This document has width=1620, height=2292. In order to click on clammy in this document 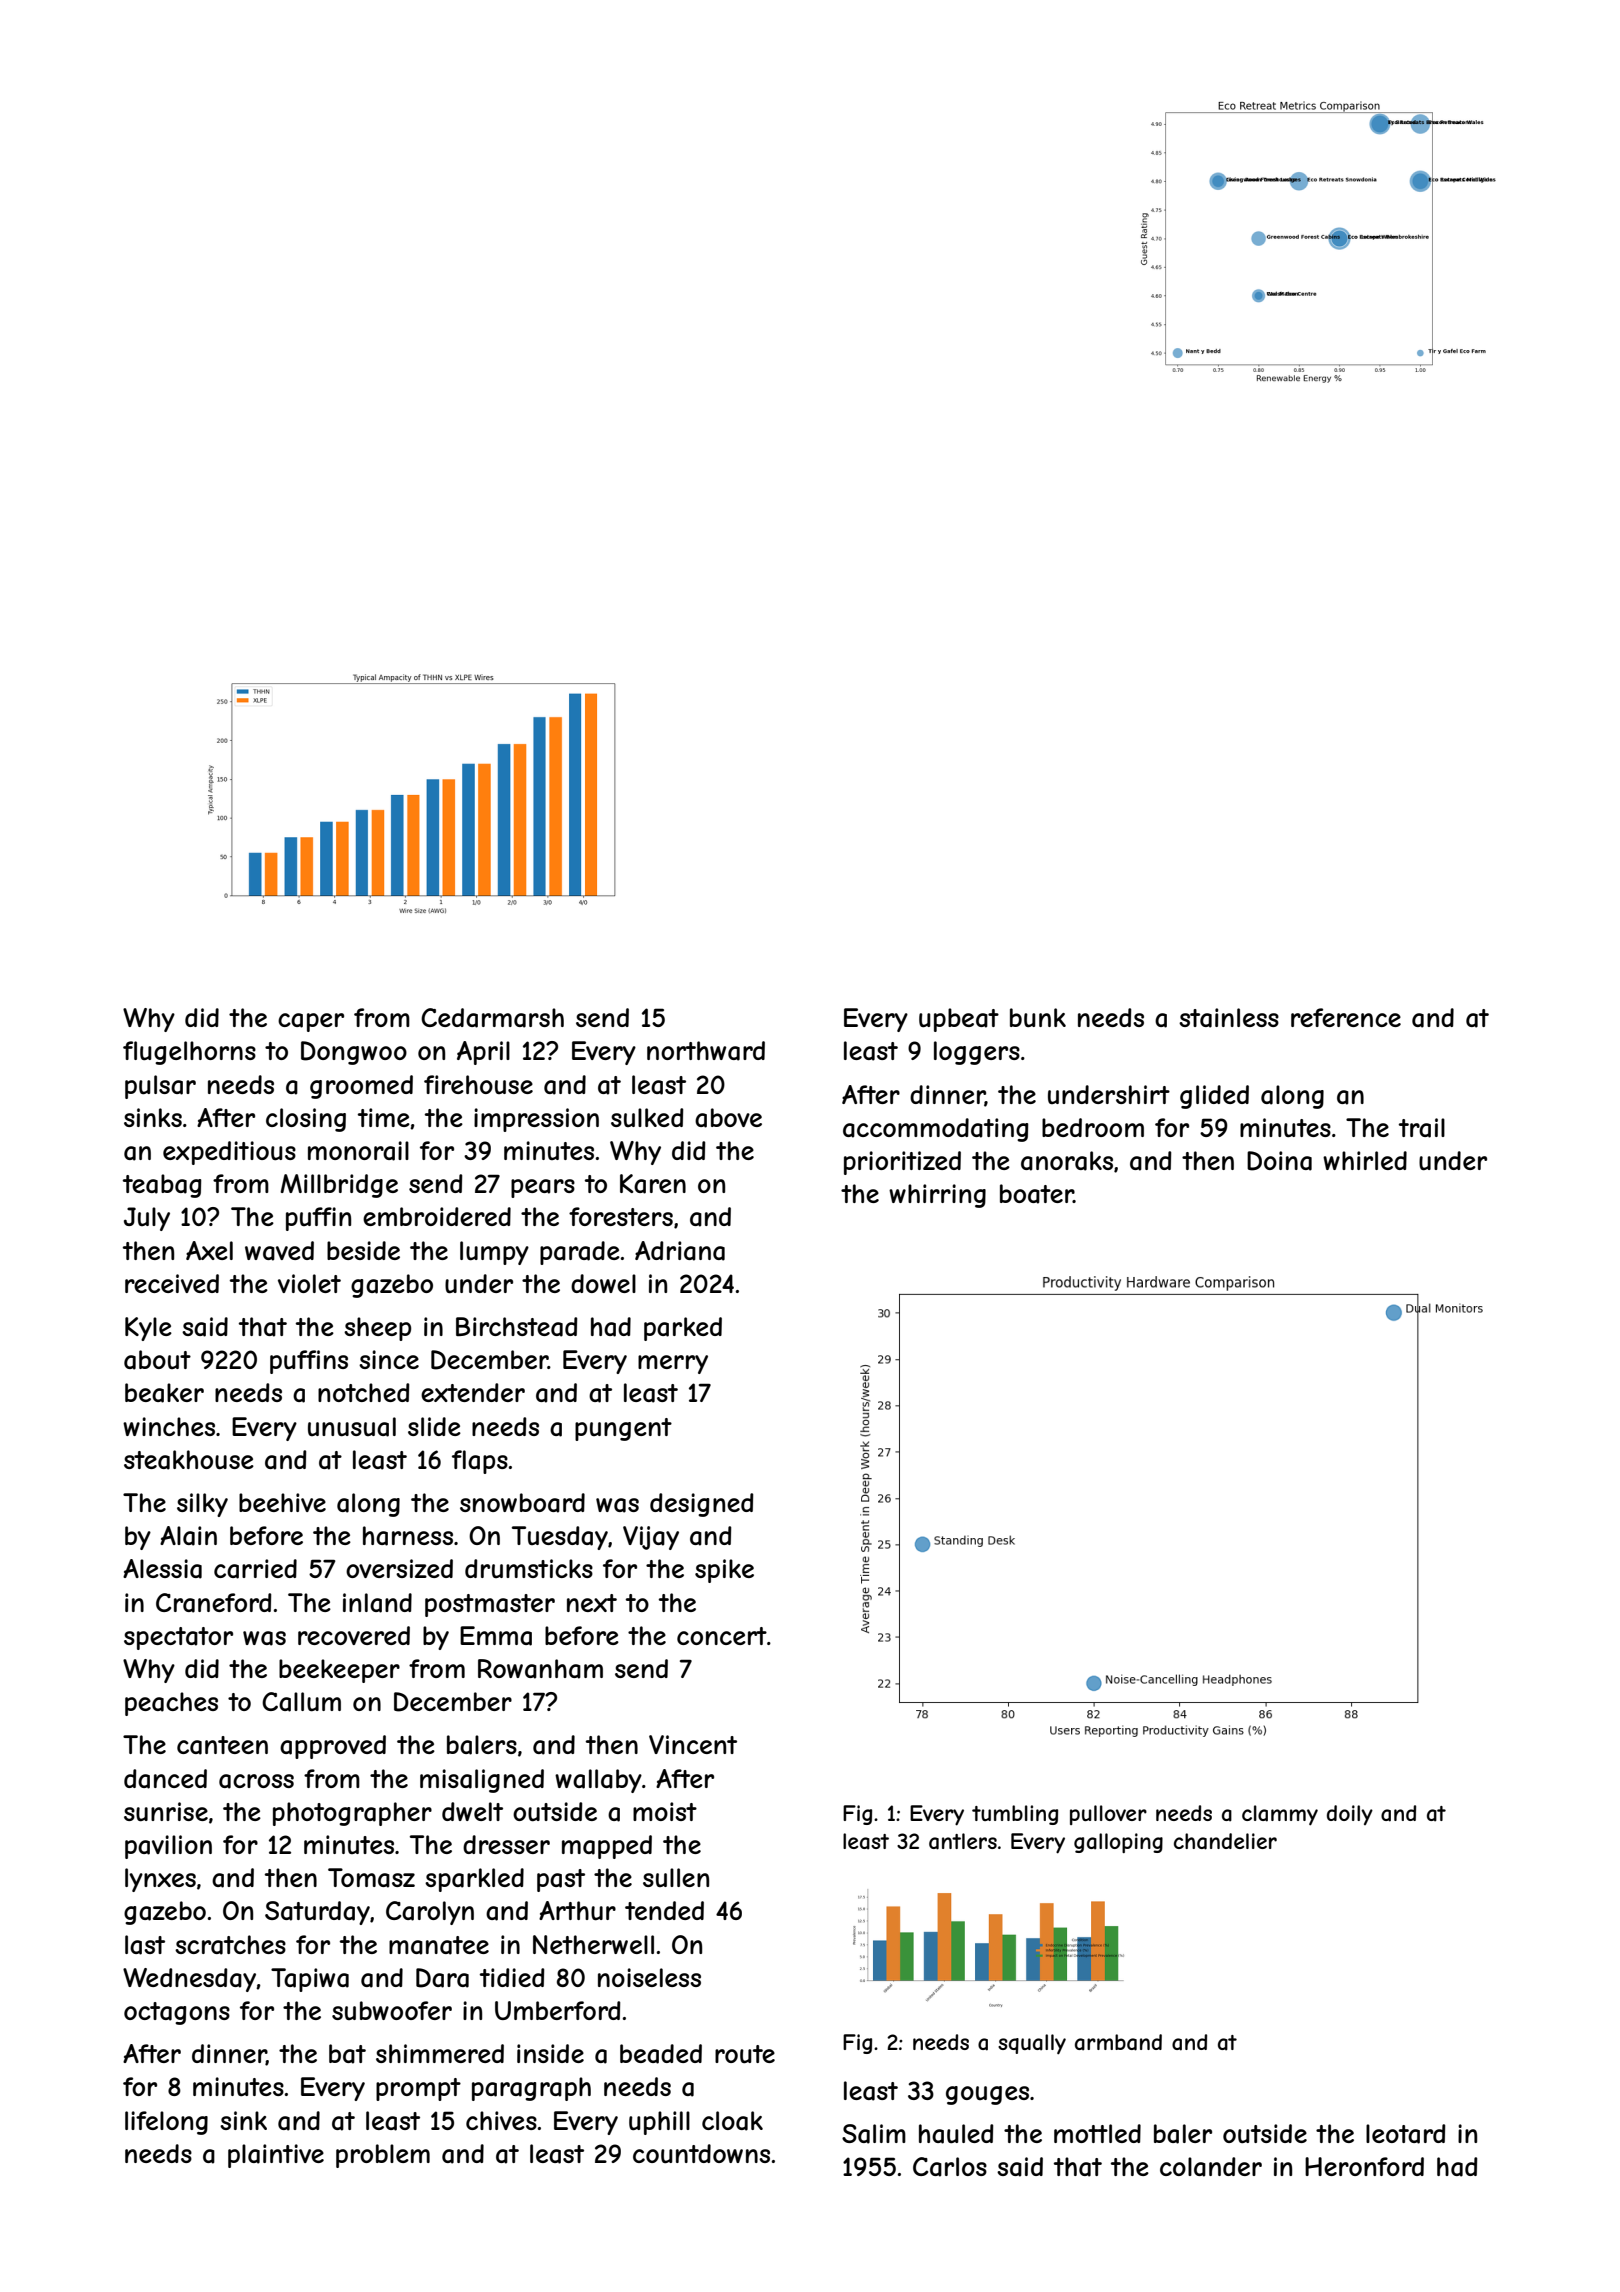, I will do `click(1280, 1815)`.
